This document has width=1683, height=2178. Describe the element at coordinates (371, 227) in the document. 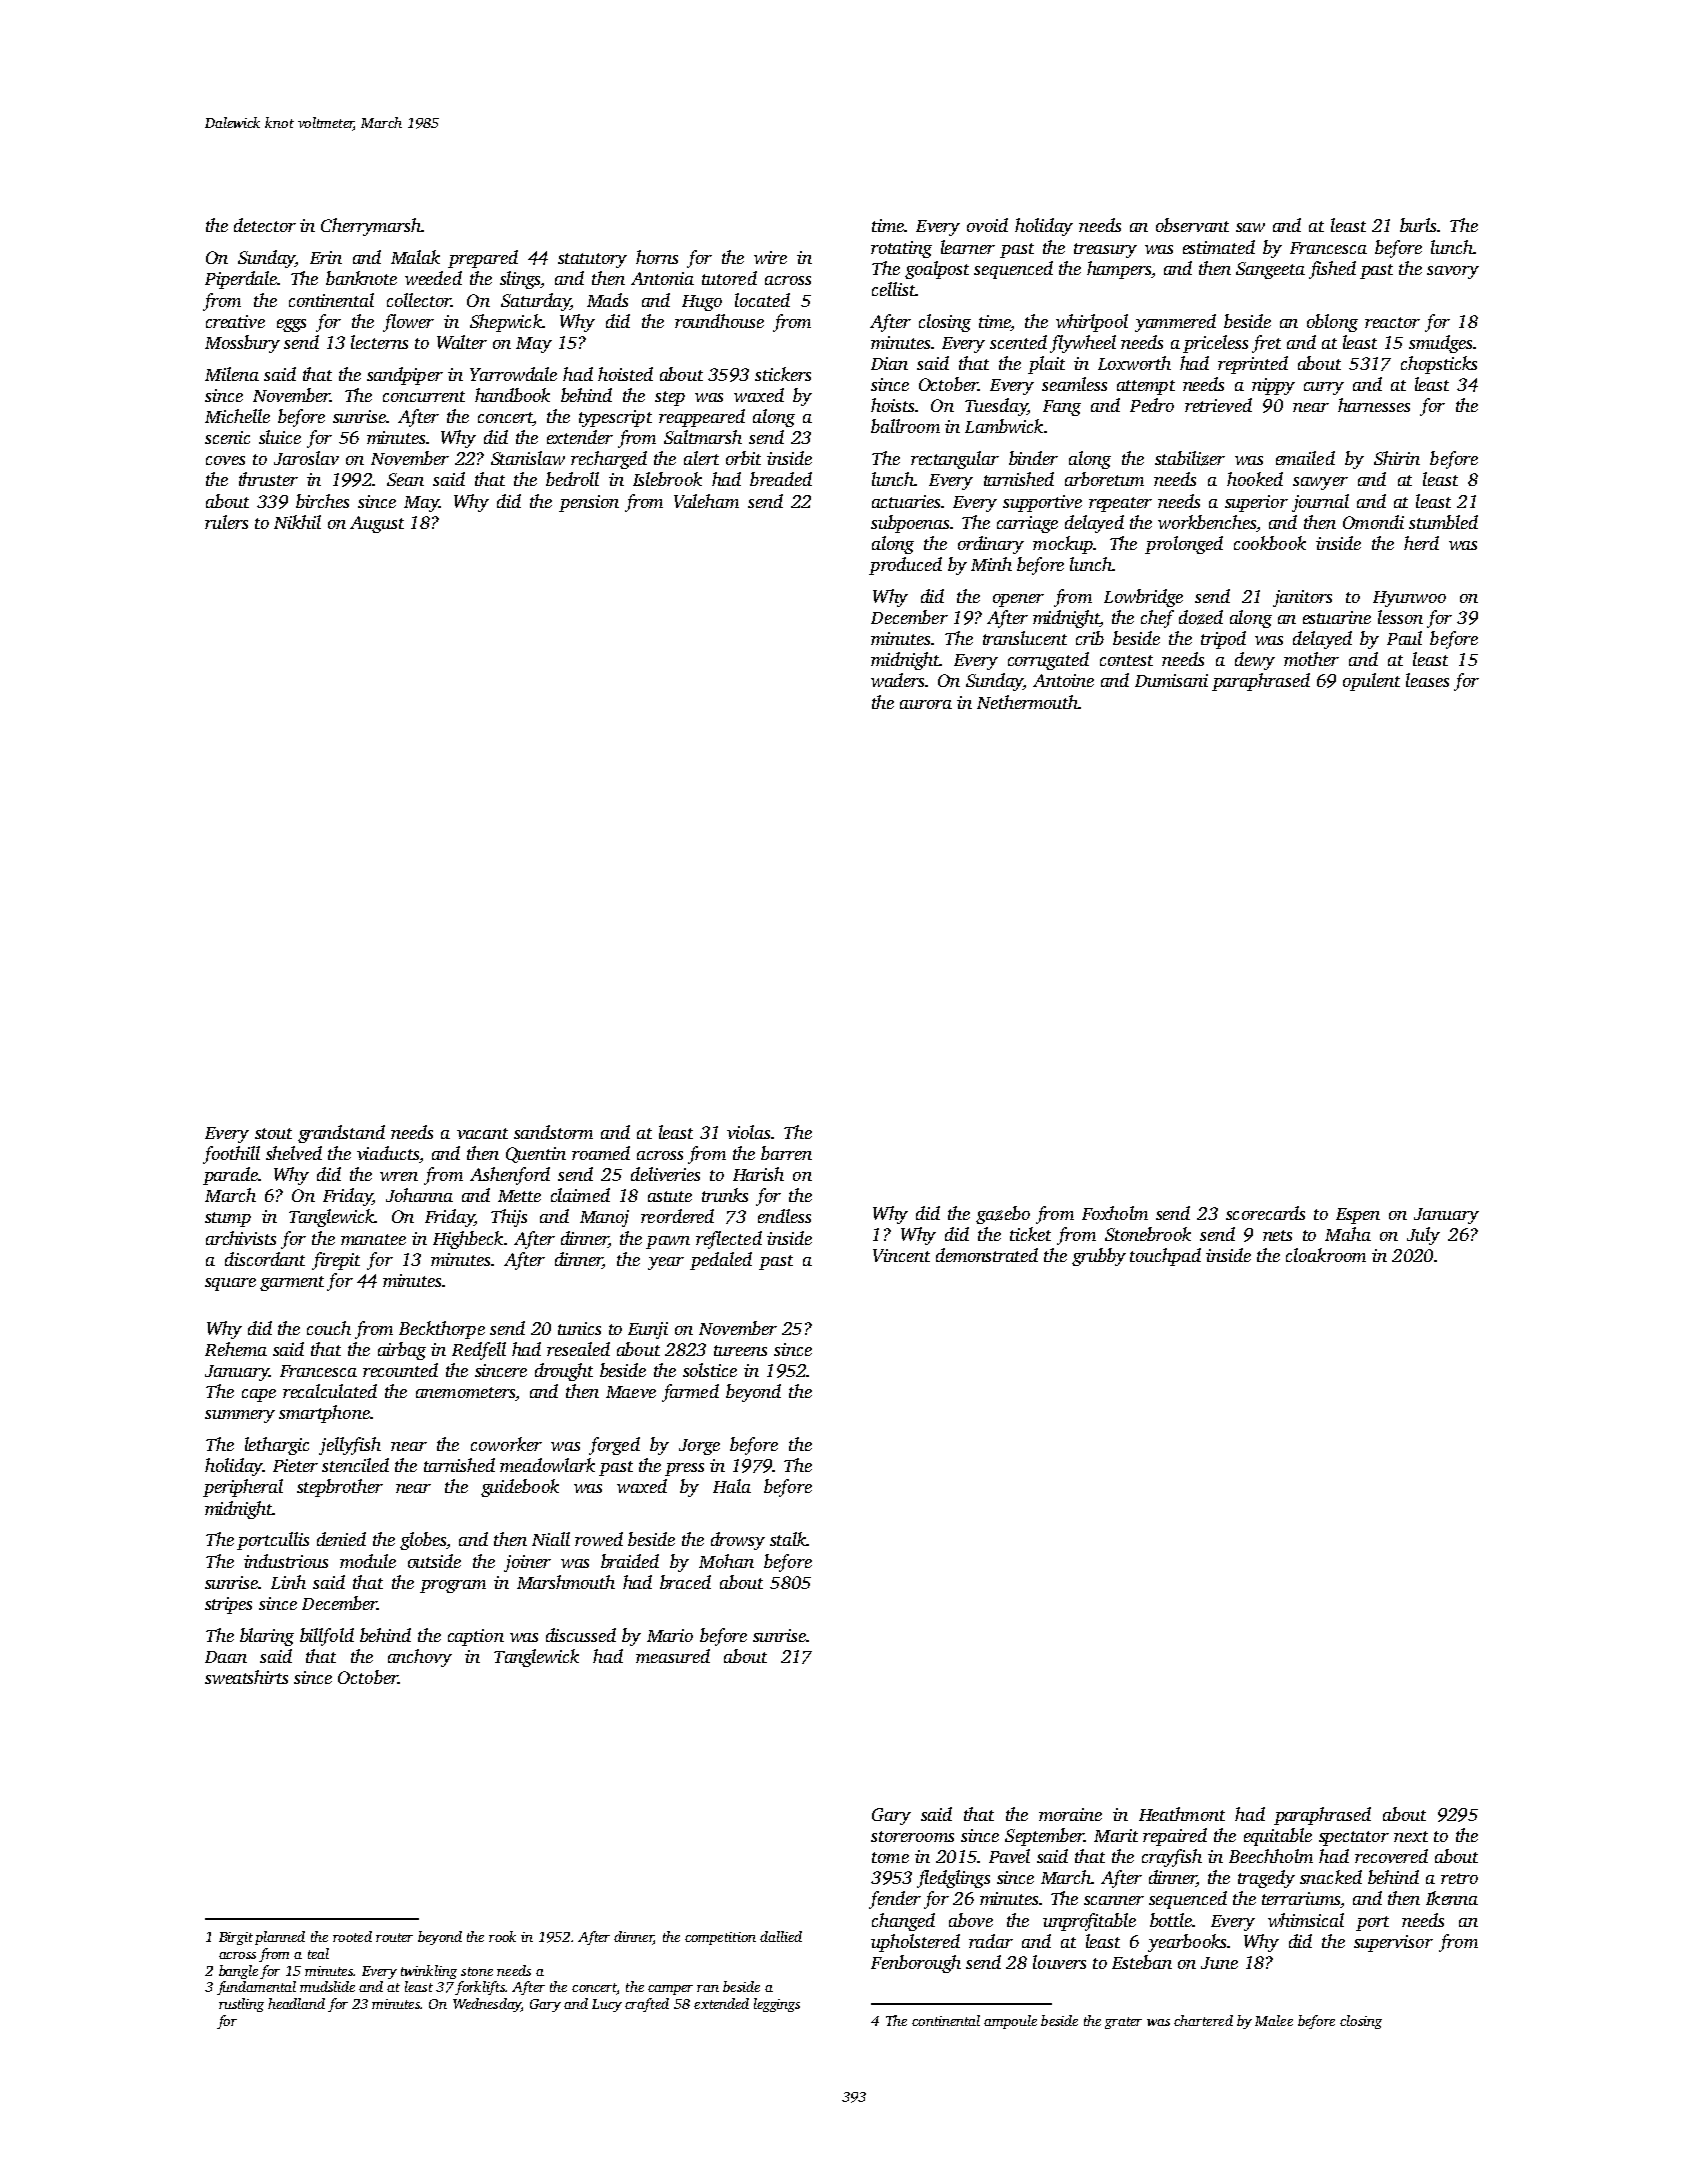

I see `Cherrymarsh` at that location.
